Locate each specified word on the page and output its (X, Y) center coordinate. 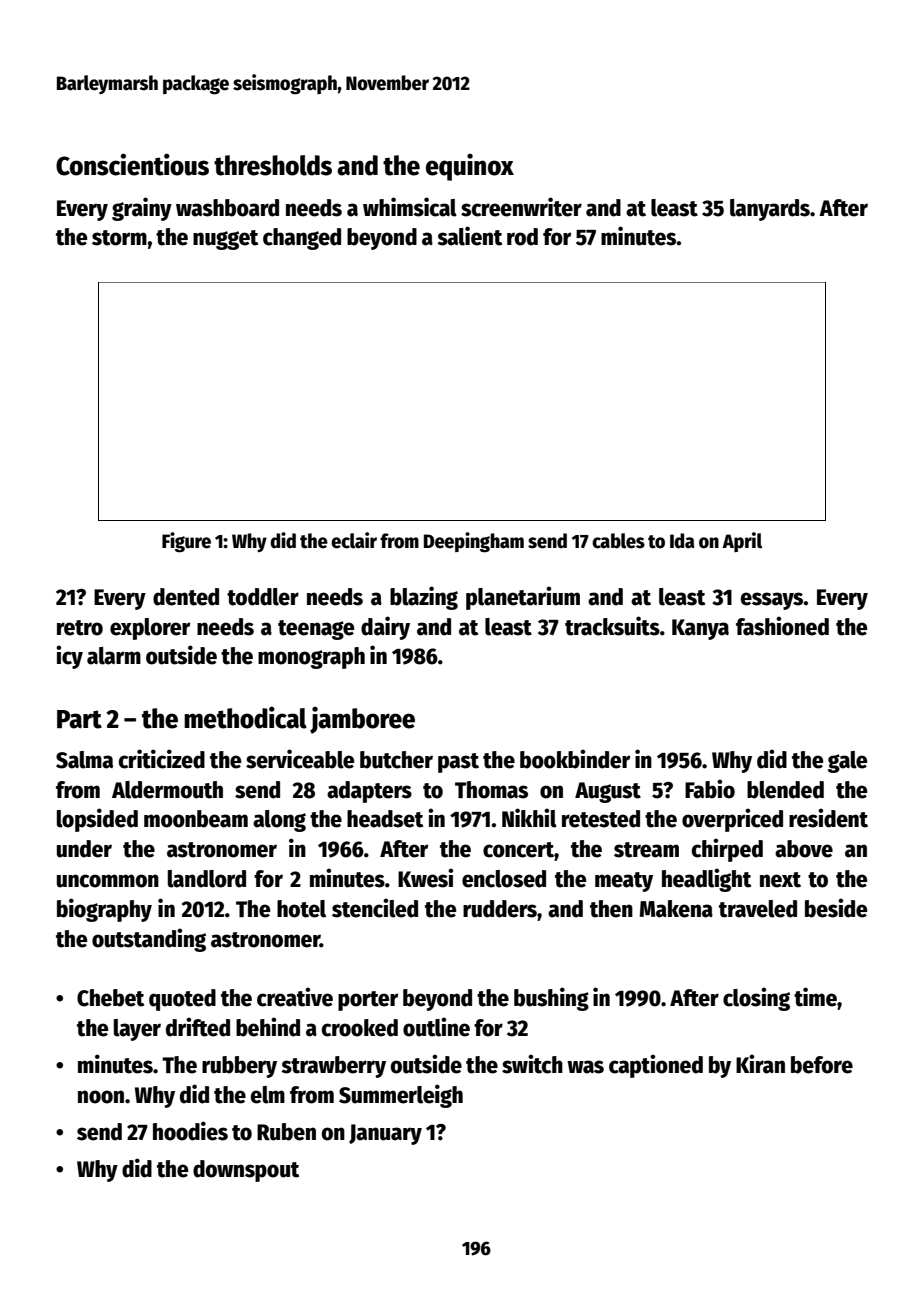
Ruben (286, 1132)
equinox (470, 167)
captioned (656, 1066)
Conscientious (132, 164)
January (385, 1134)
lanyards (770, 210)
